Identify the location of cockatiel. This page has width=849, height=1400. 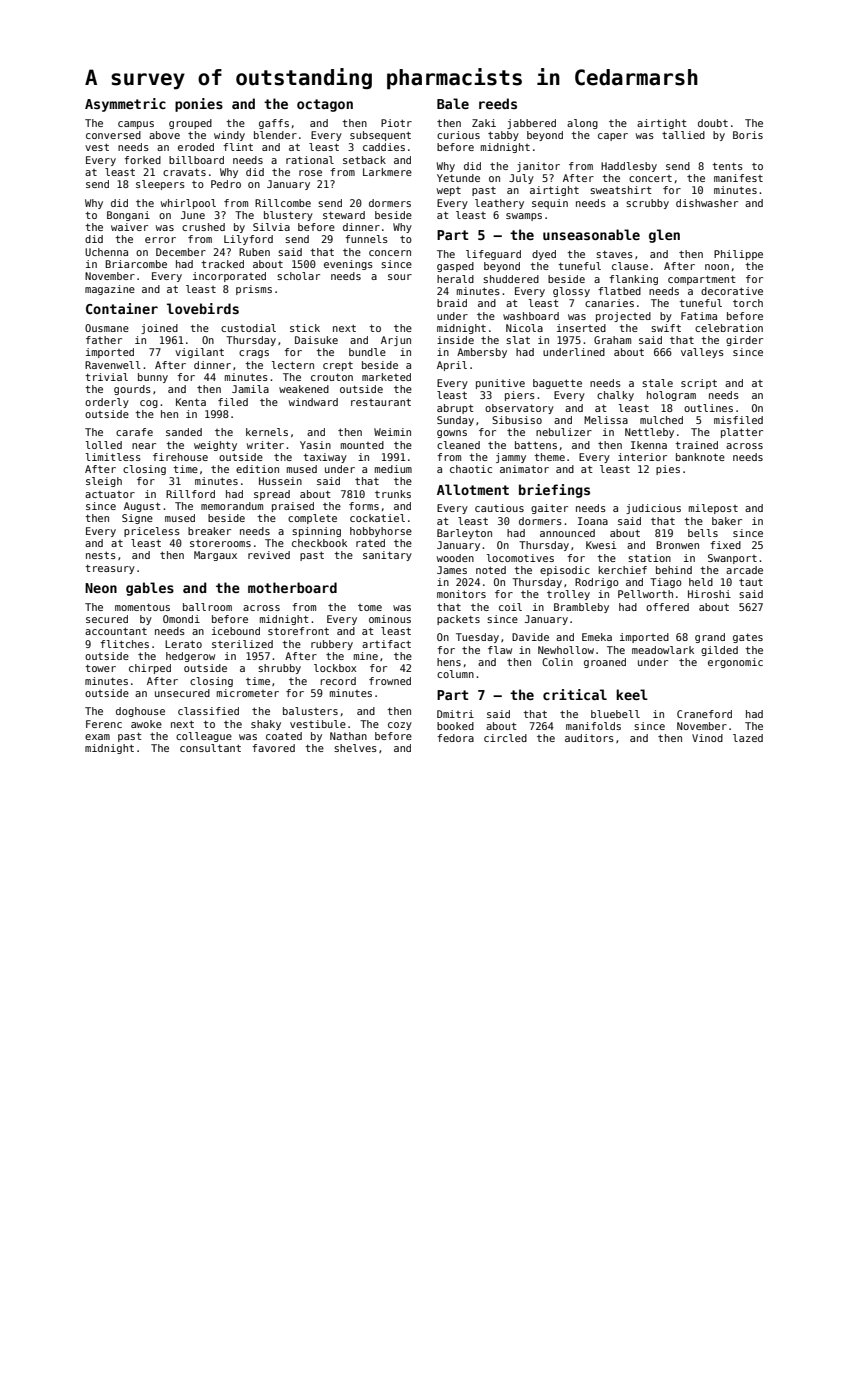
(377, 518).
